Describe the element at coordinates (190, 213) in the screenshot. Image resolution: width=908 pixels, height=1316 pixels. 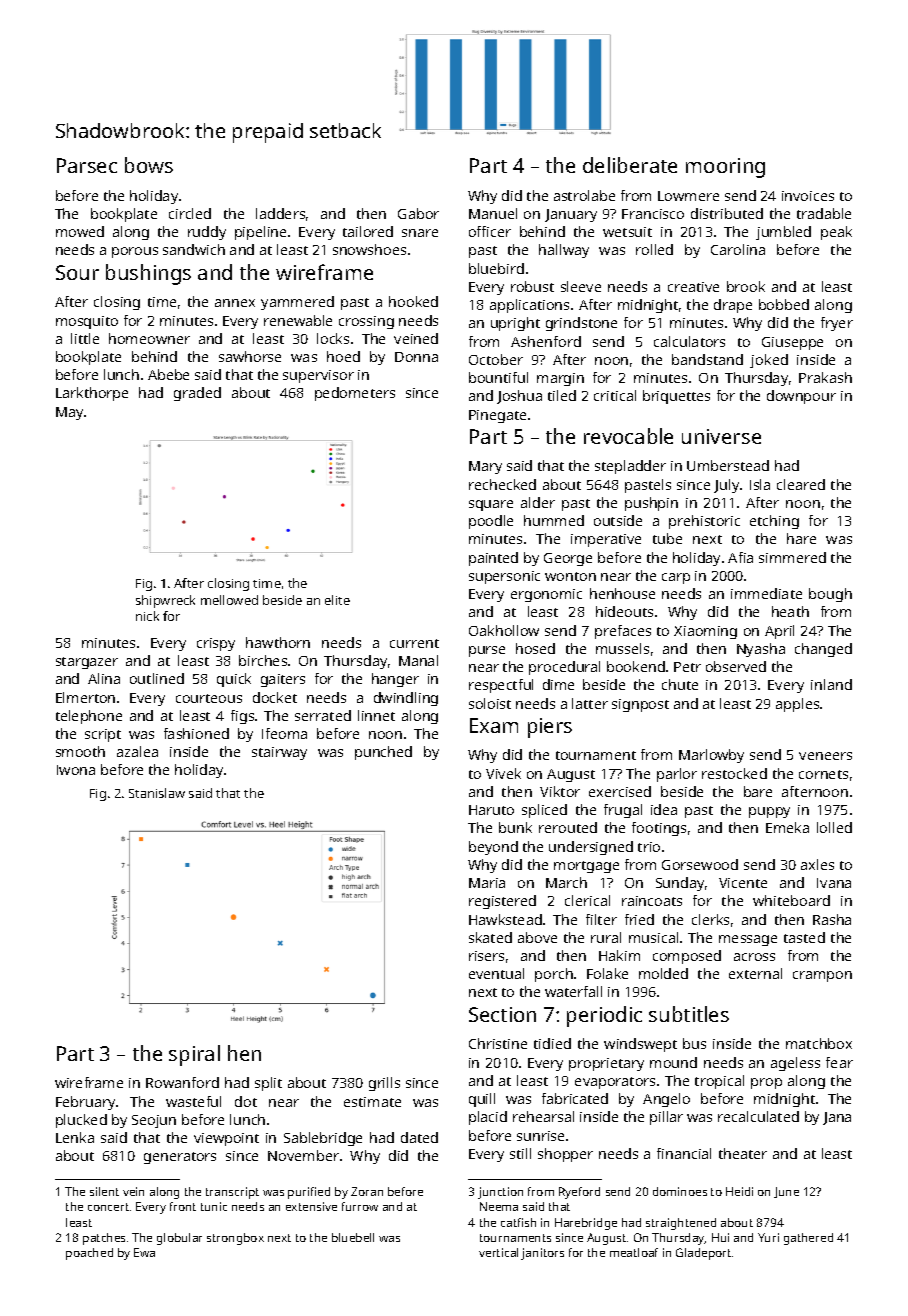
I see `circled` at that location.
